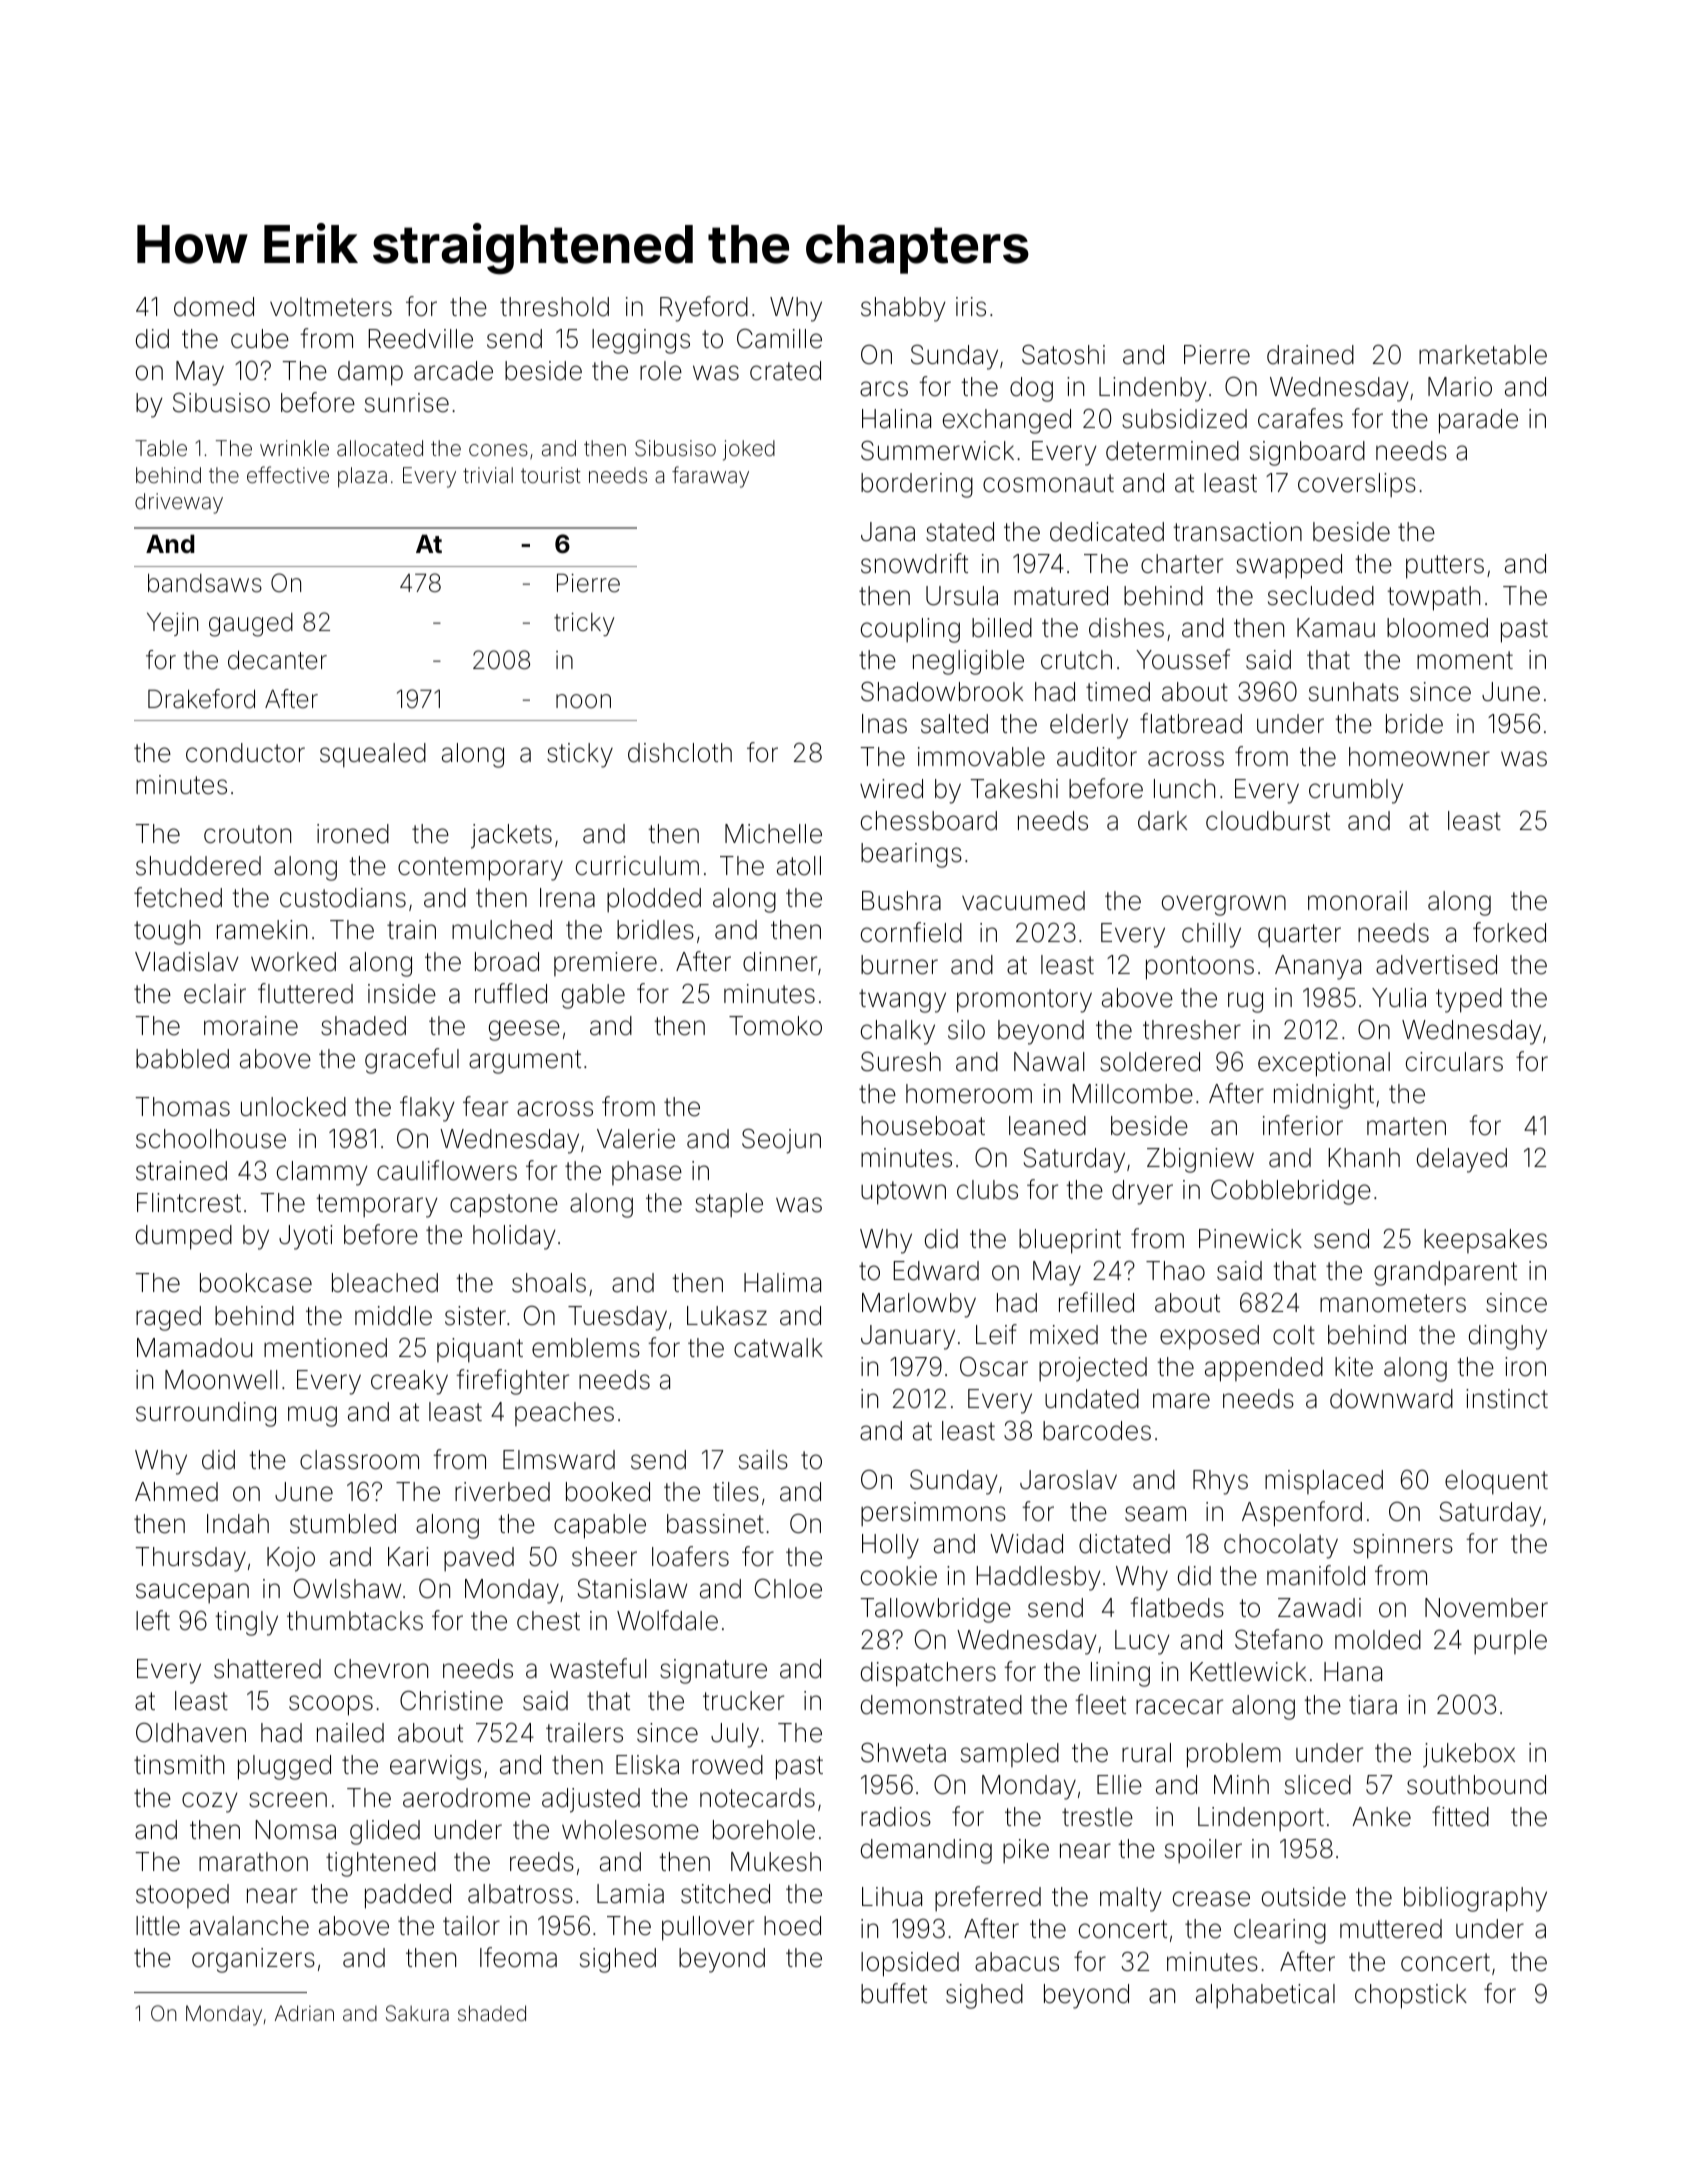 The image size is (1683, 2178). Describe the element at coordinates (1220, 1482) in the screenshot. I see `Rhys` at that location.
